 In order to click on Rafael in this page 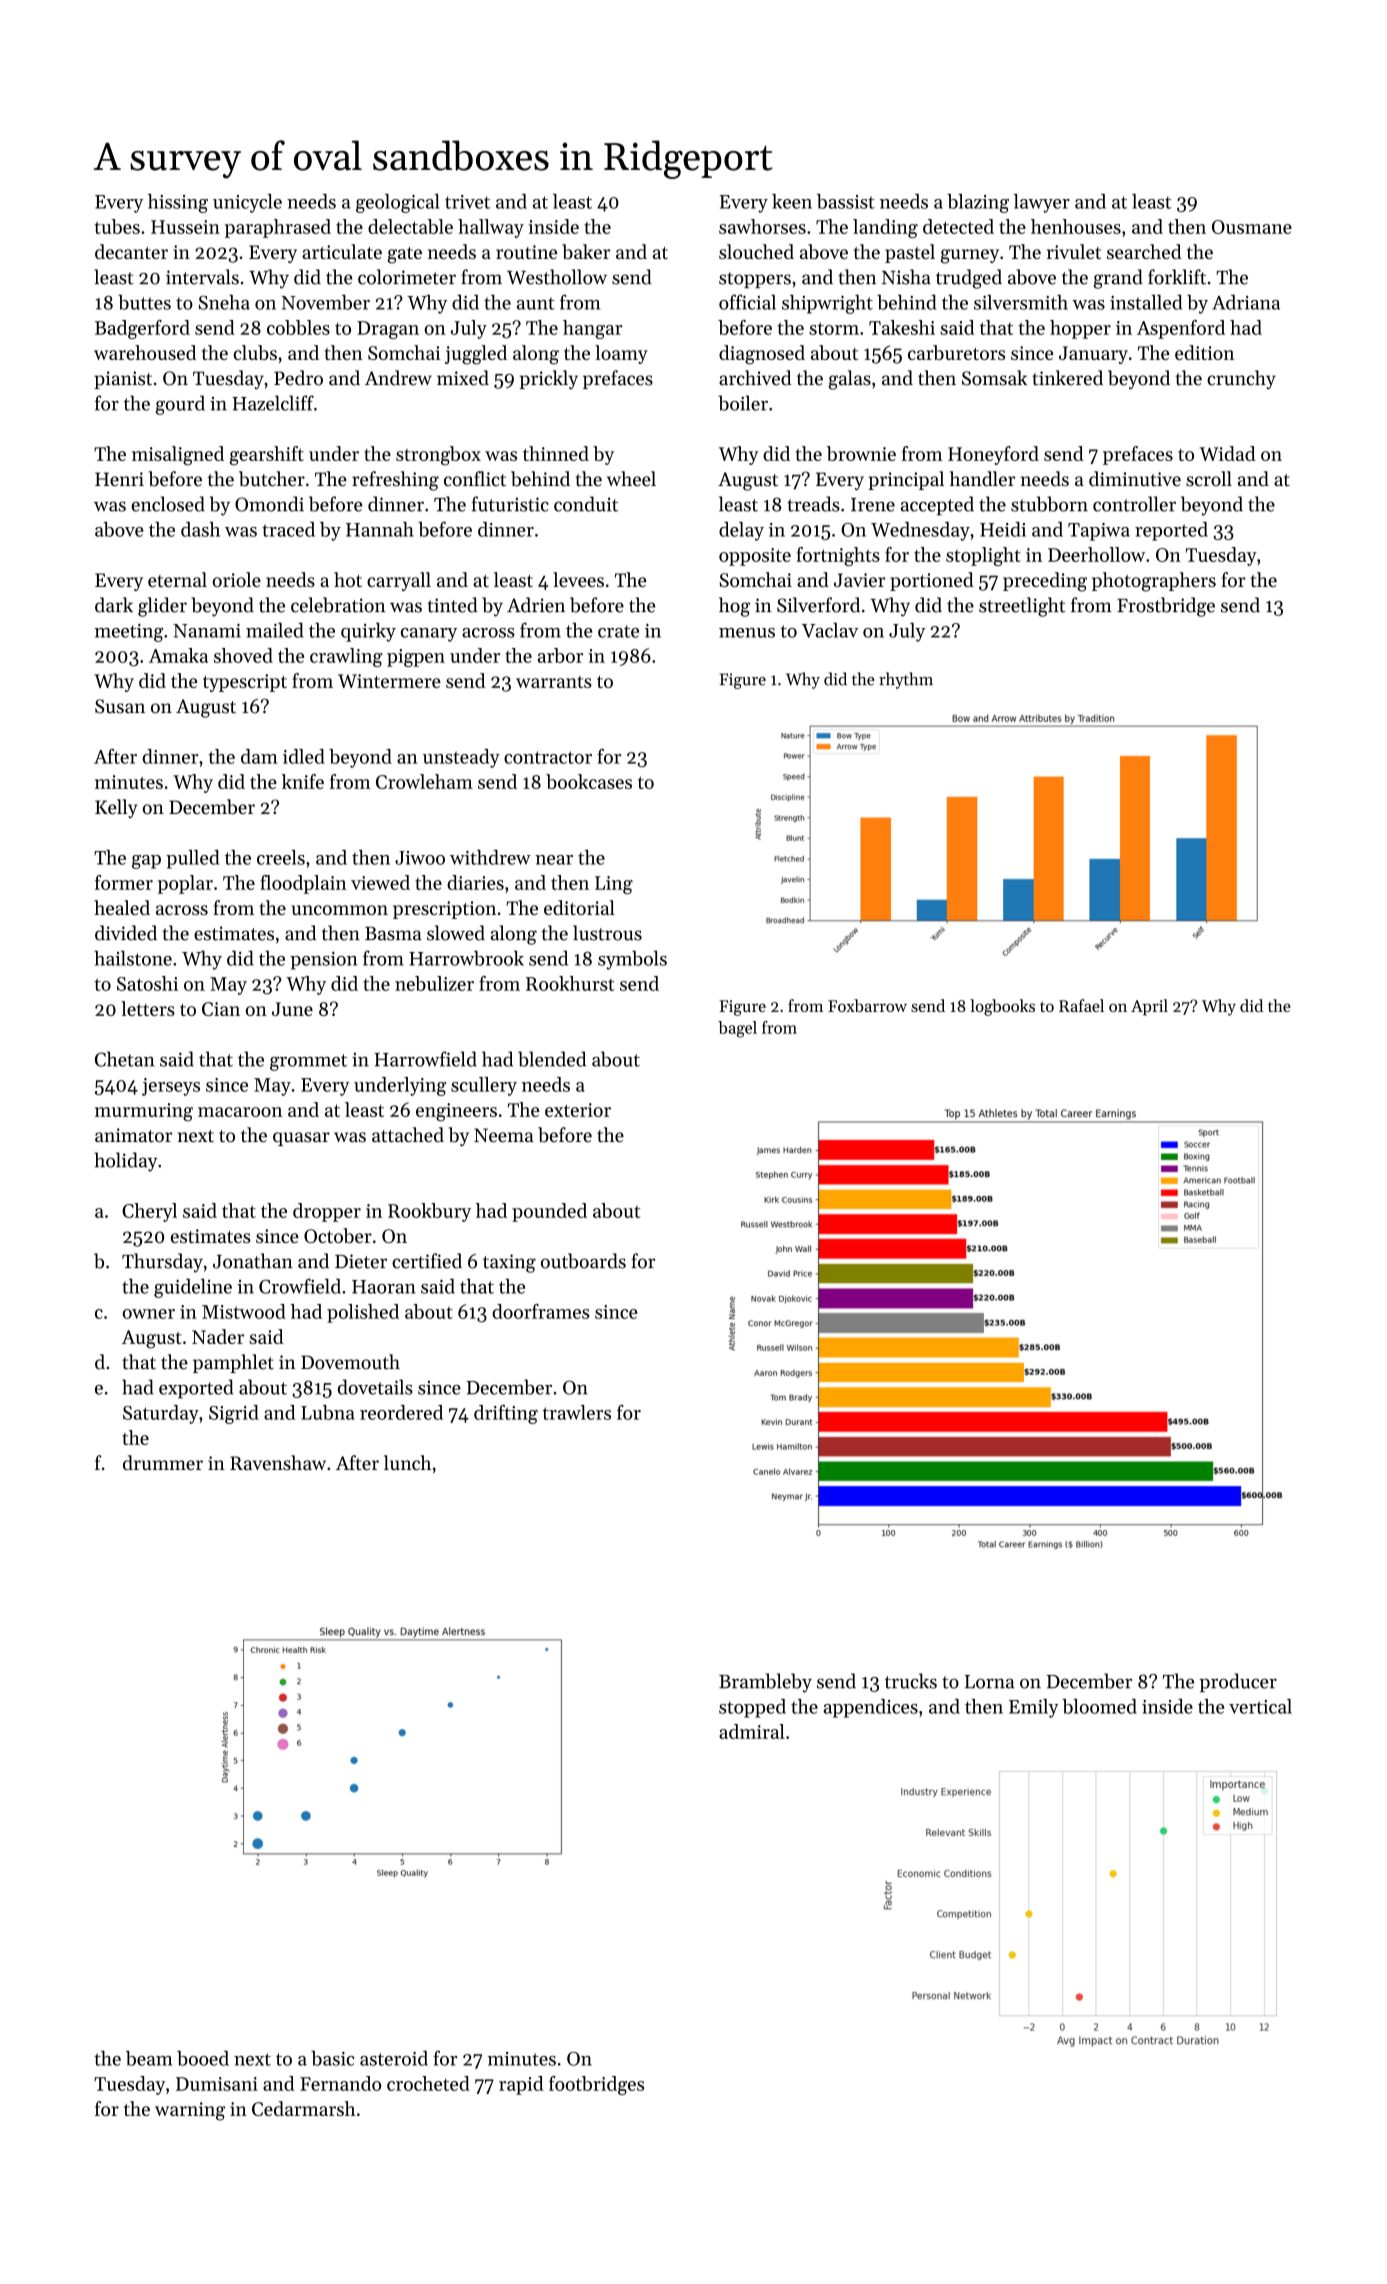, I will do `click(1081, 1005)`.
